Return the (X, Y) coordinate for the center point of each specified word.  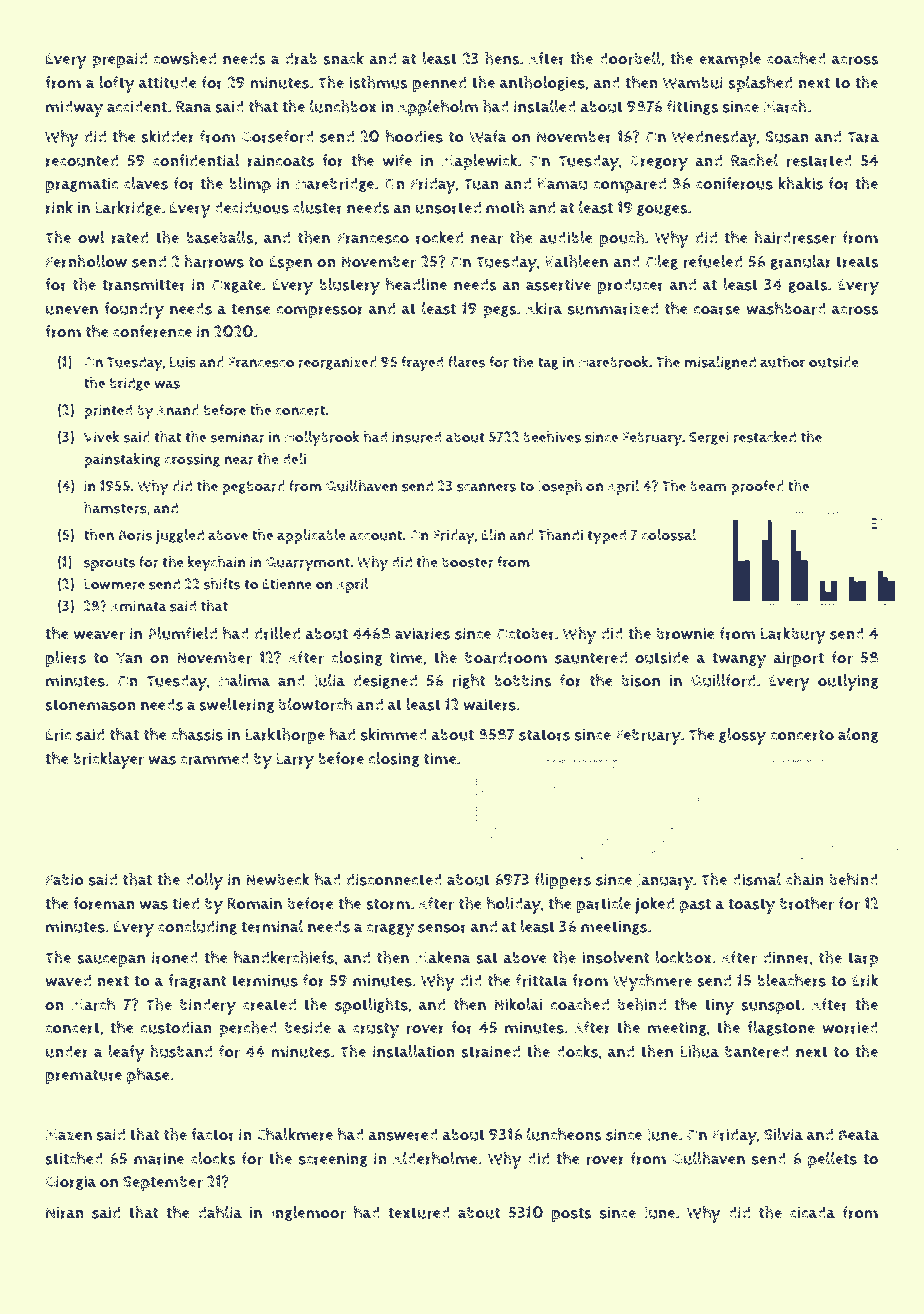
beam (708, 486)
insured (416, 437)
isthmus (378, 82)
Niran (65, 1212)
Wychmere (652, 982)
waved (68, 980)
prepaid (119, 60)
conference (152, 331)
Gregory (659, 163)
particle (604, 905)
